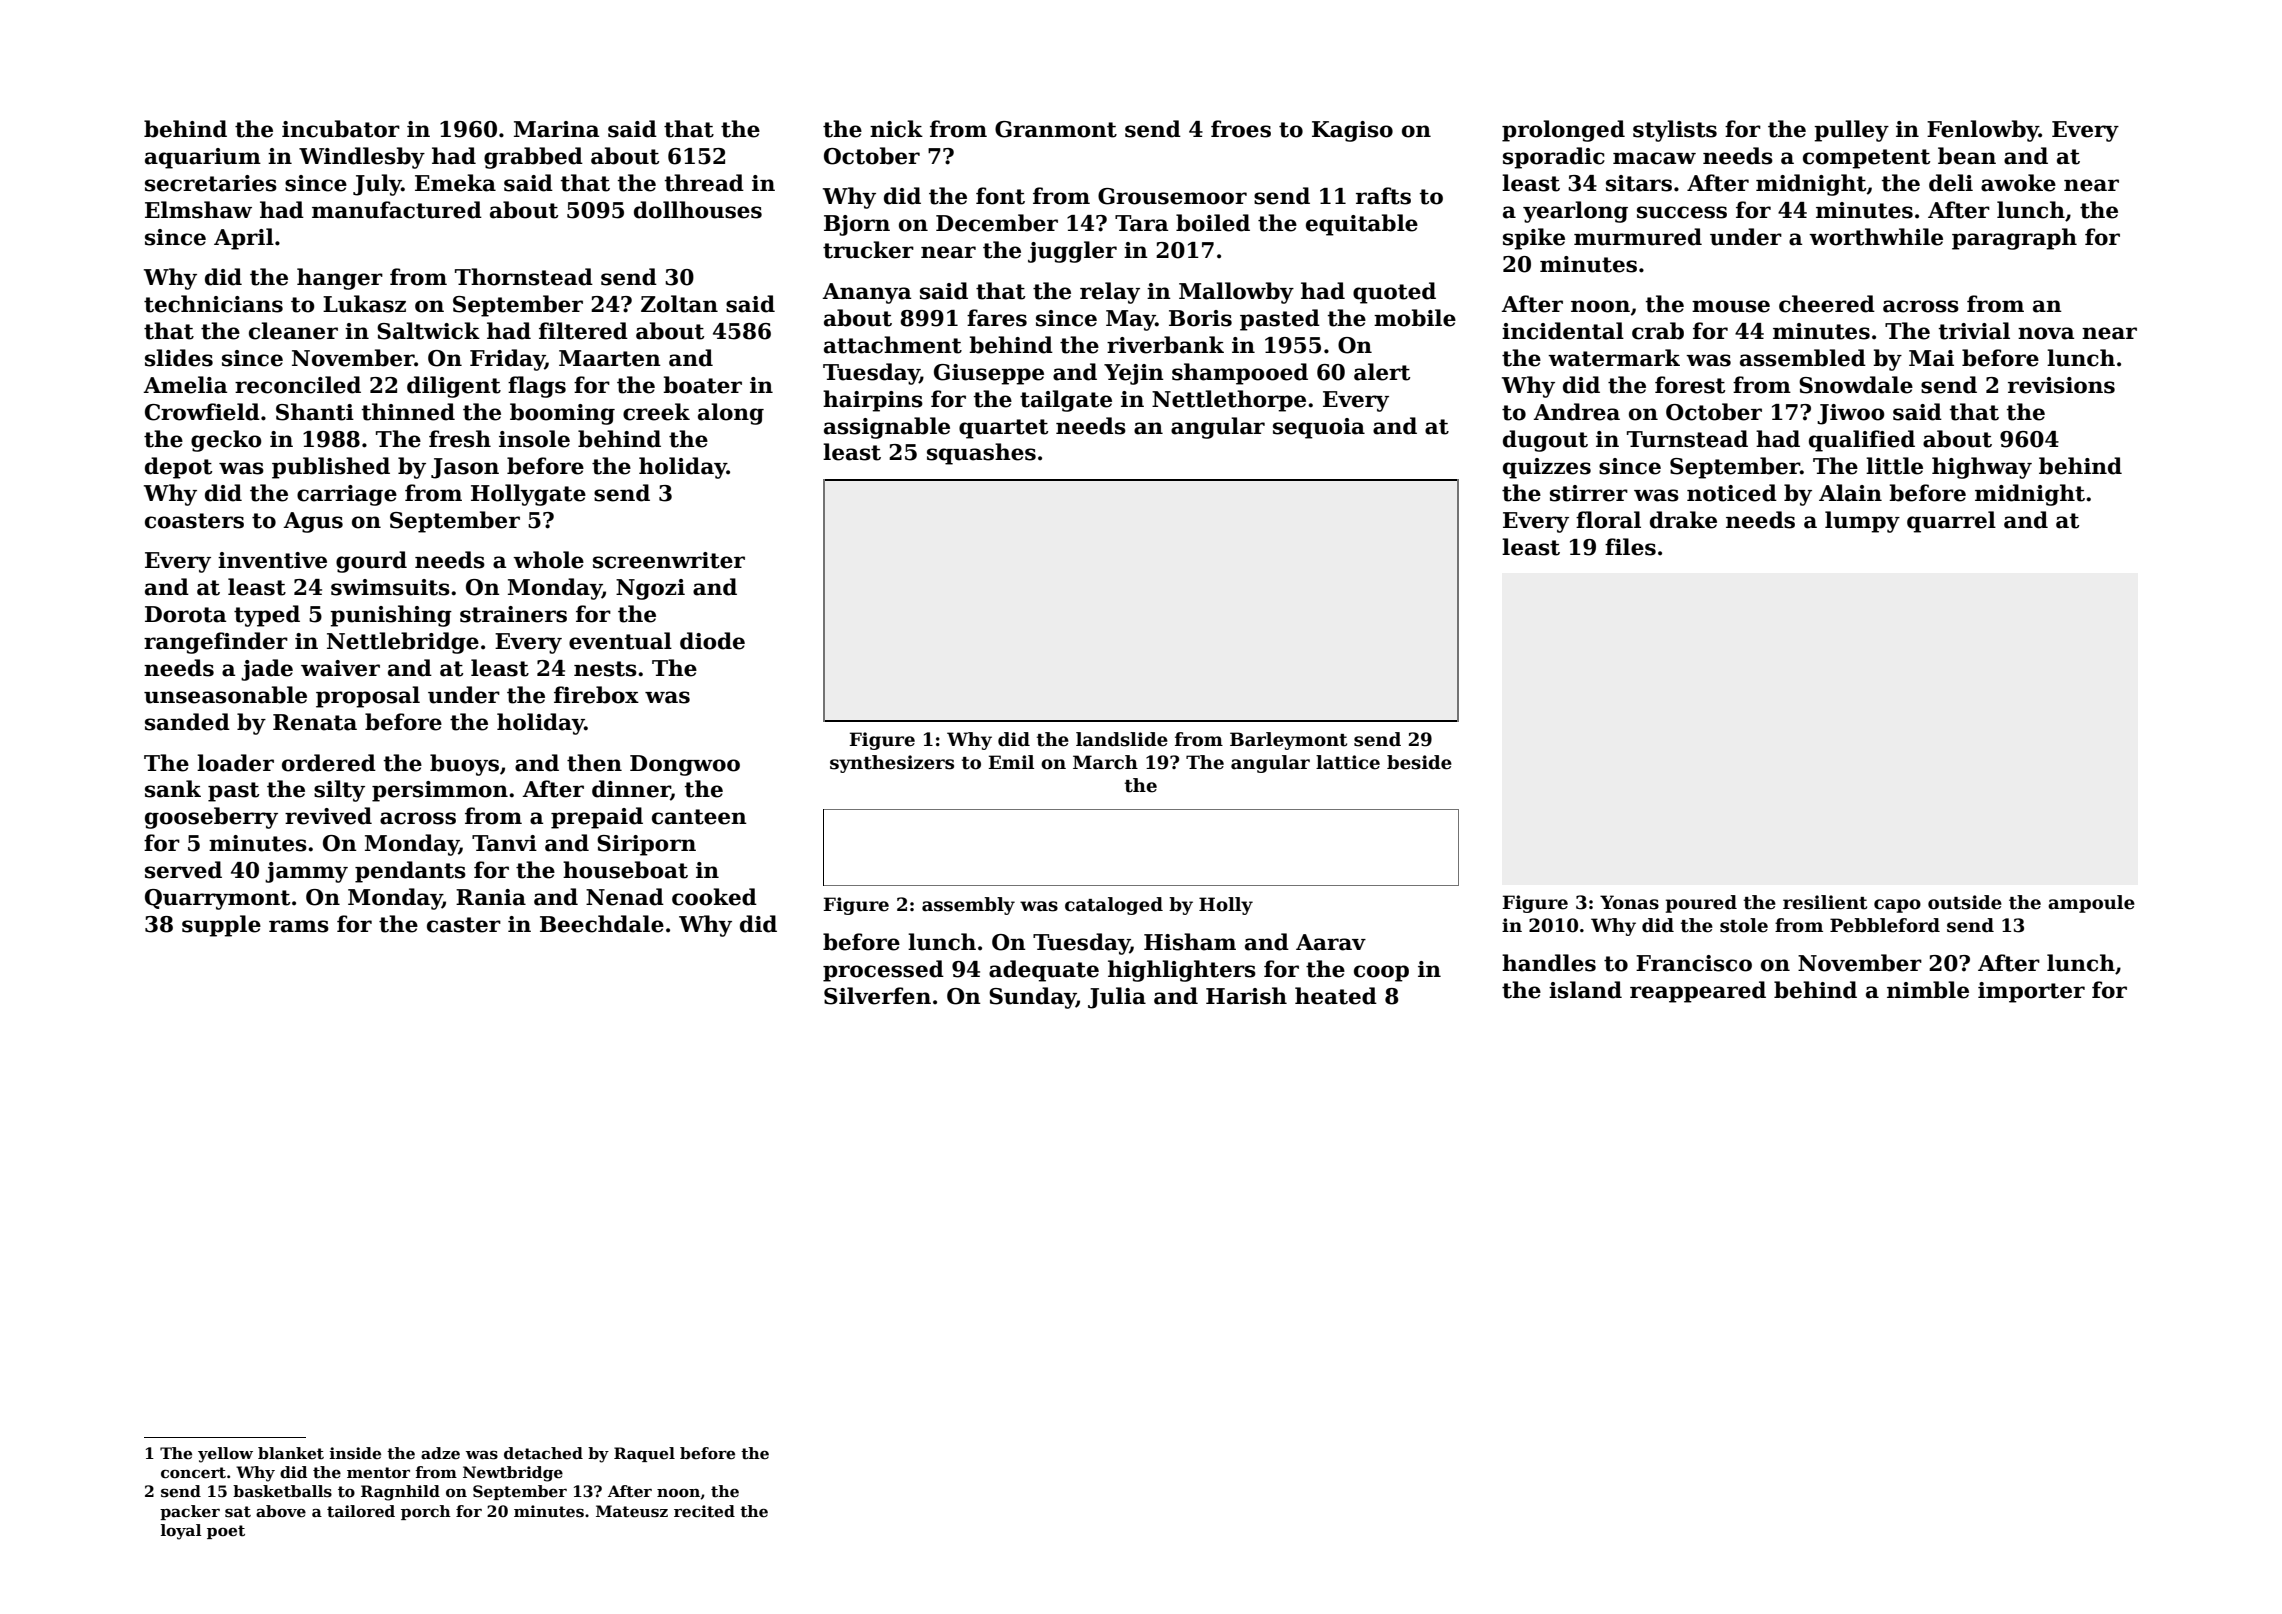  I want to click on hairpins, so click(873, 401).
